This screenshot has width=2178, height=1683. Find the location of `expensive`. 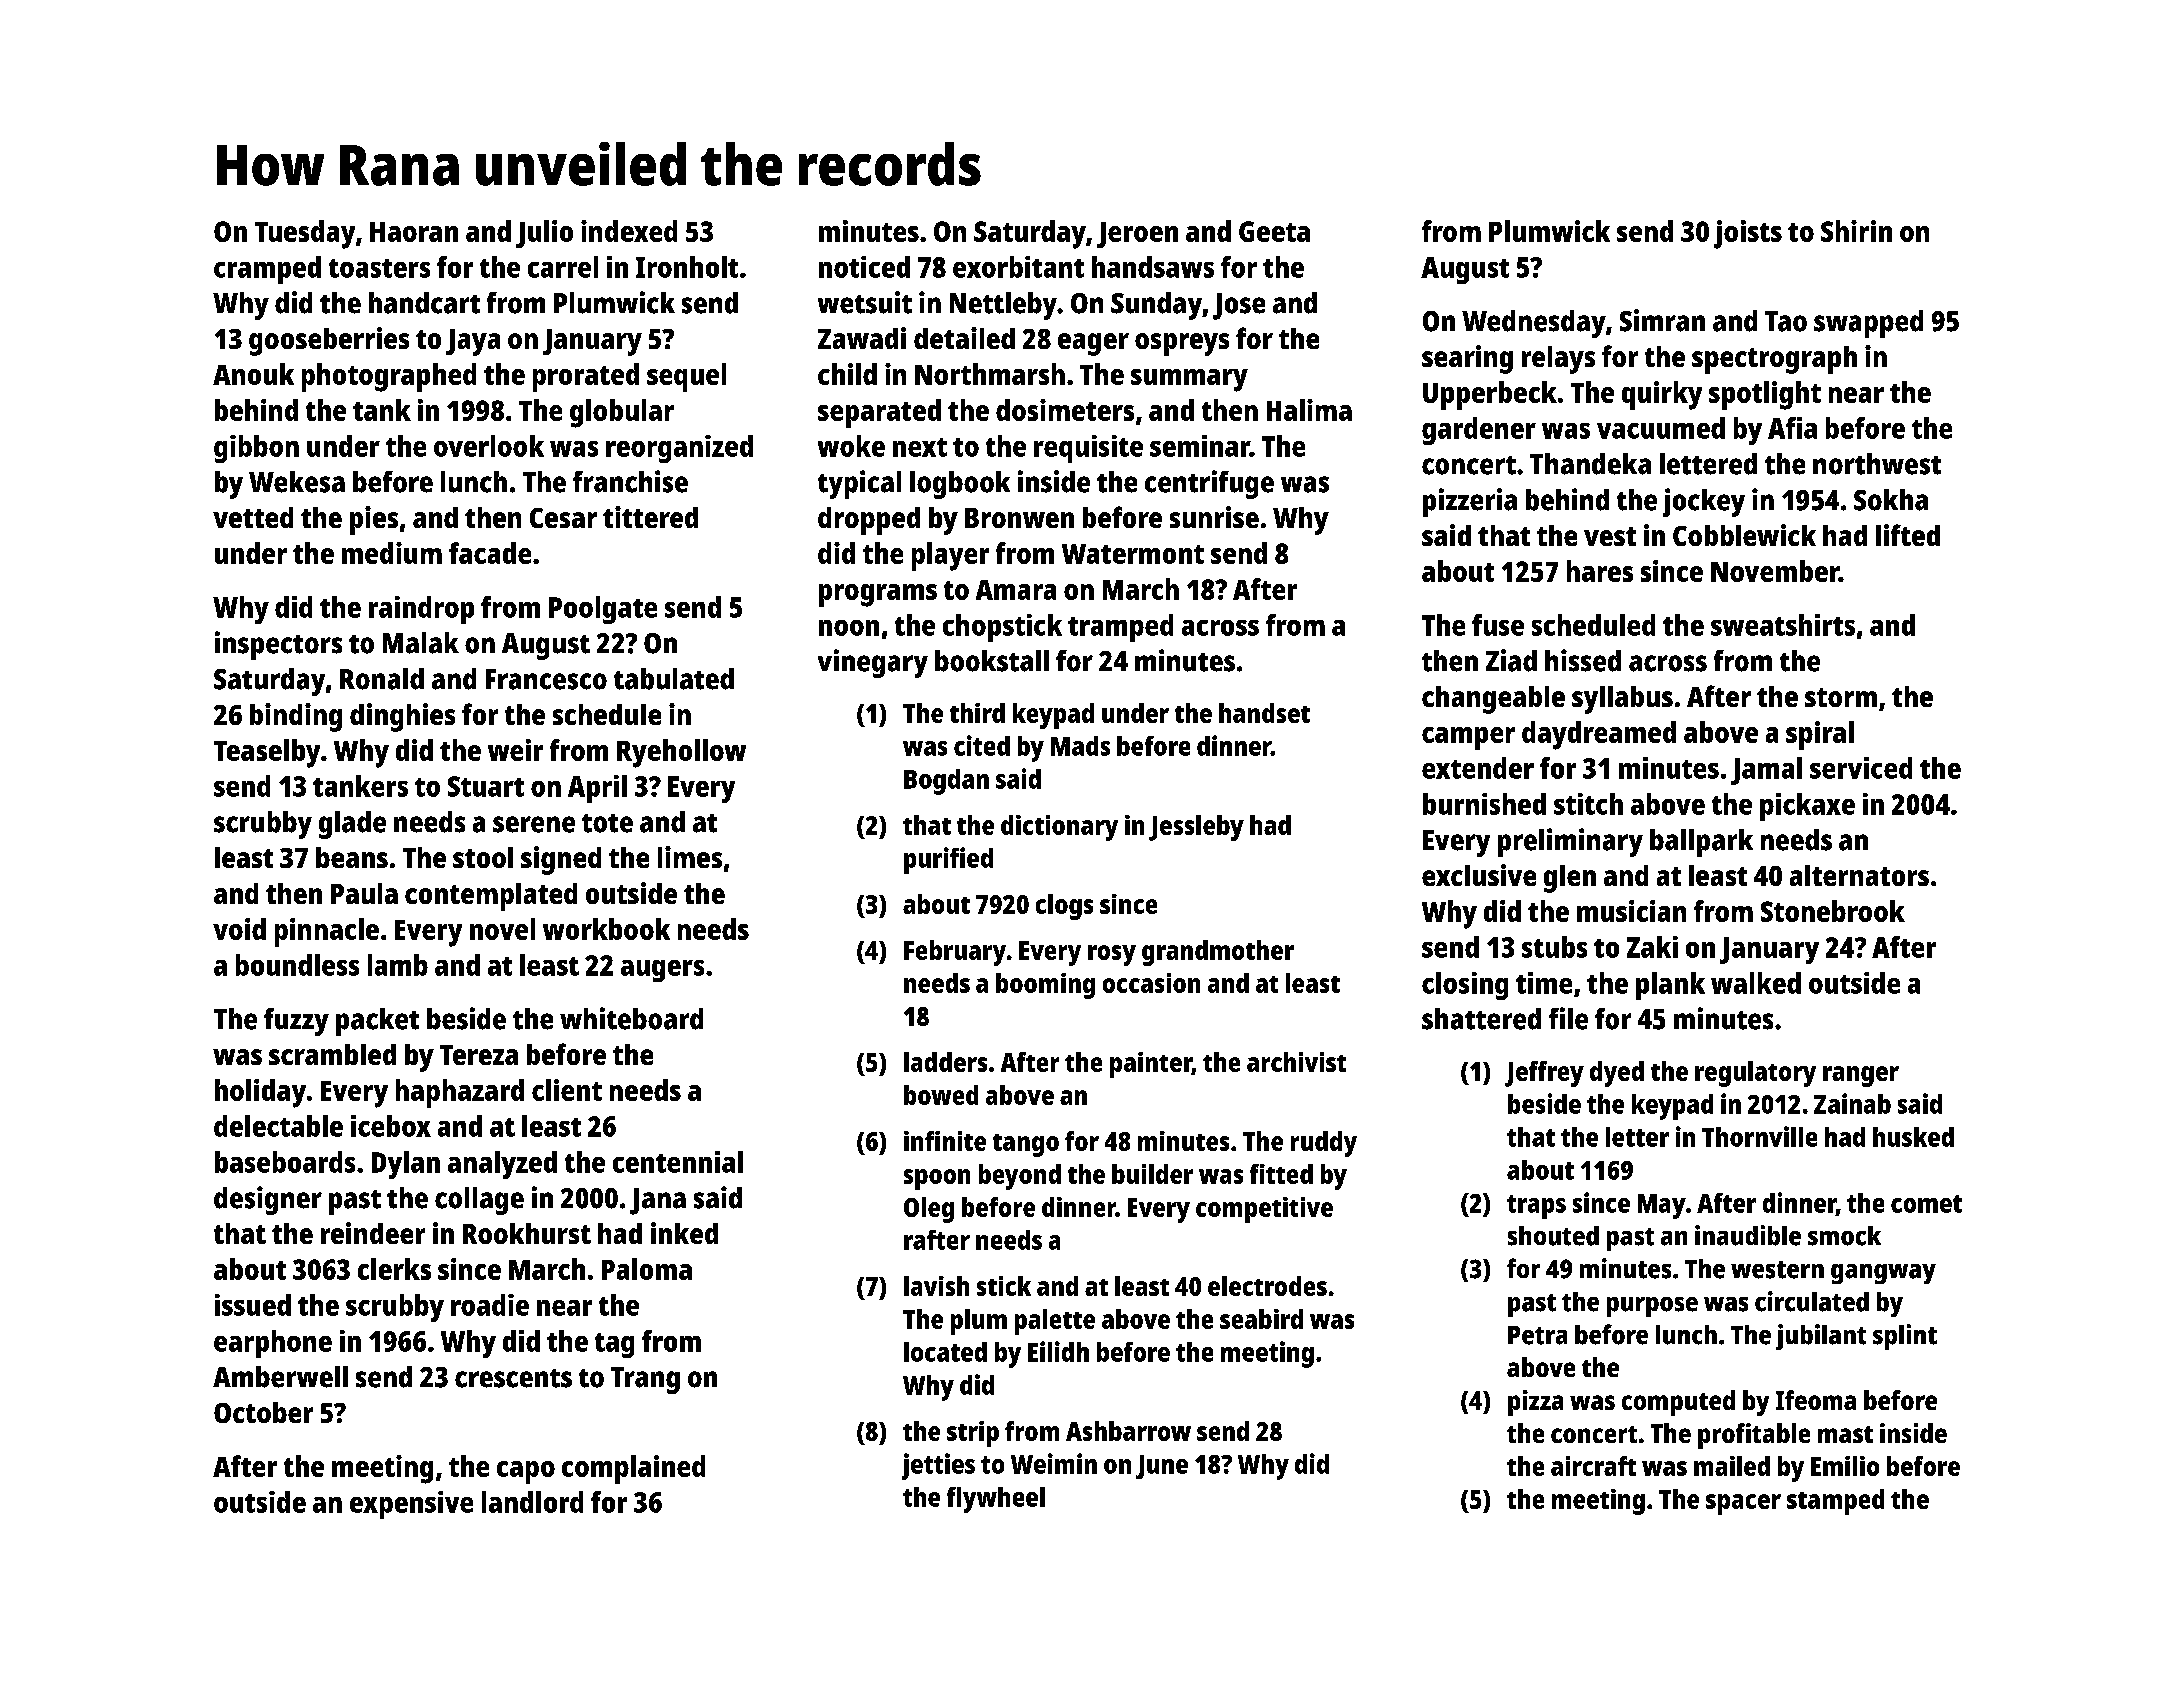

expensive is located at coordinates (411, 1505).
